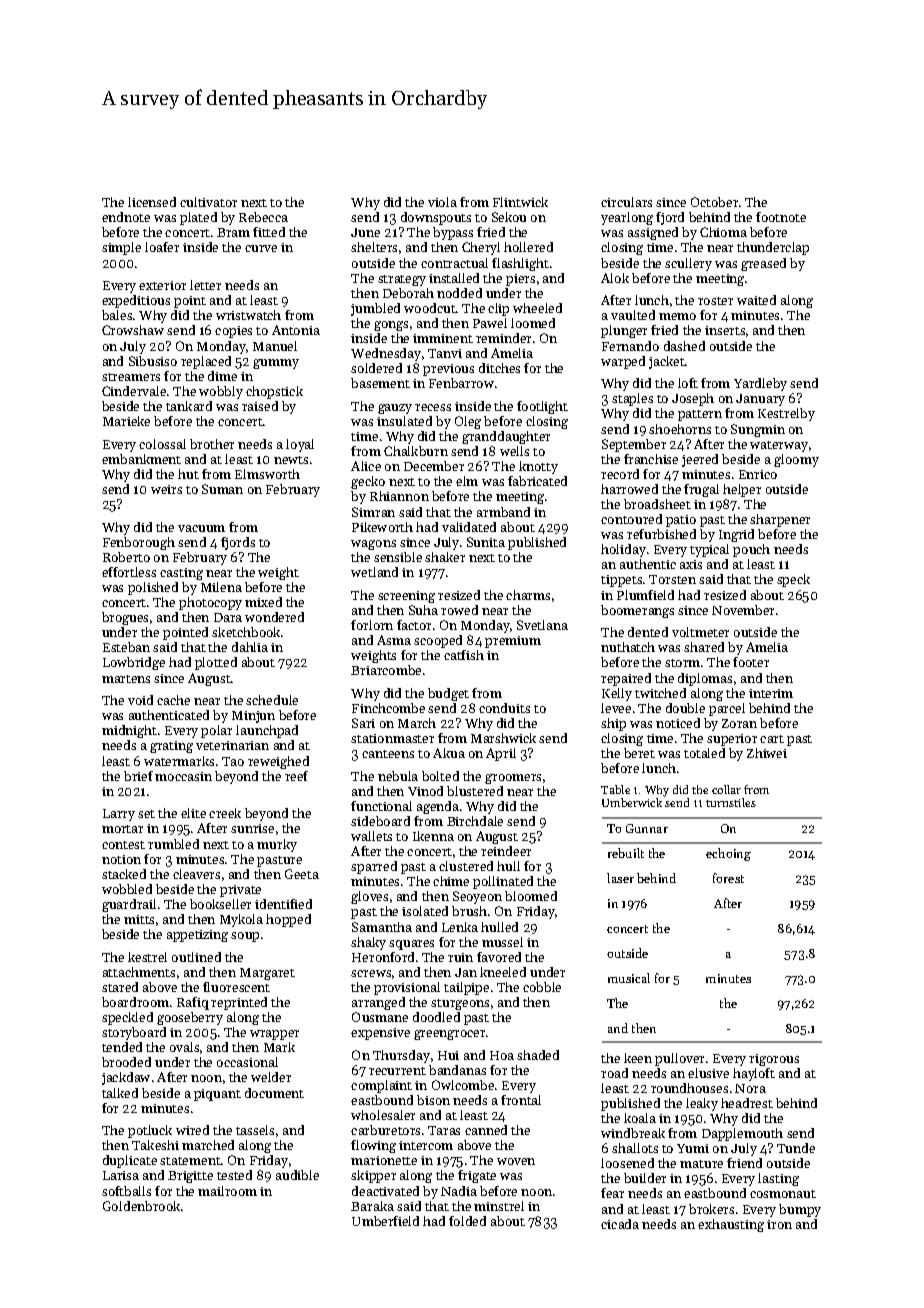 This screenshot has height=1308, width=924. Describe the element at coordinates (620, 1224) in the screenshot. I see `cicada` at that location.
